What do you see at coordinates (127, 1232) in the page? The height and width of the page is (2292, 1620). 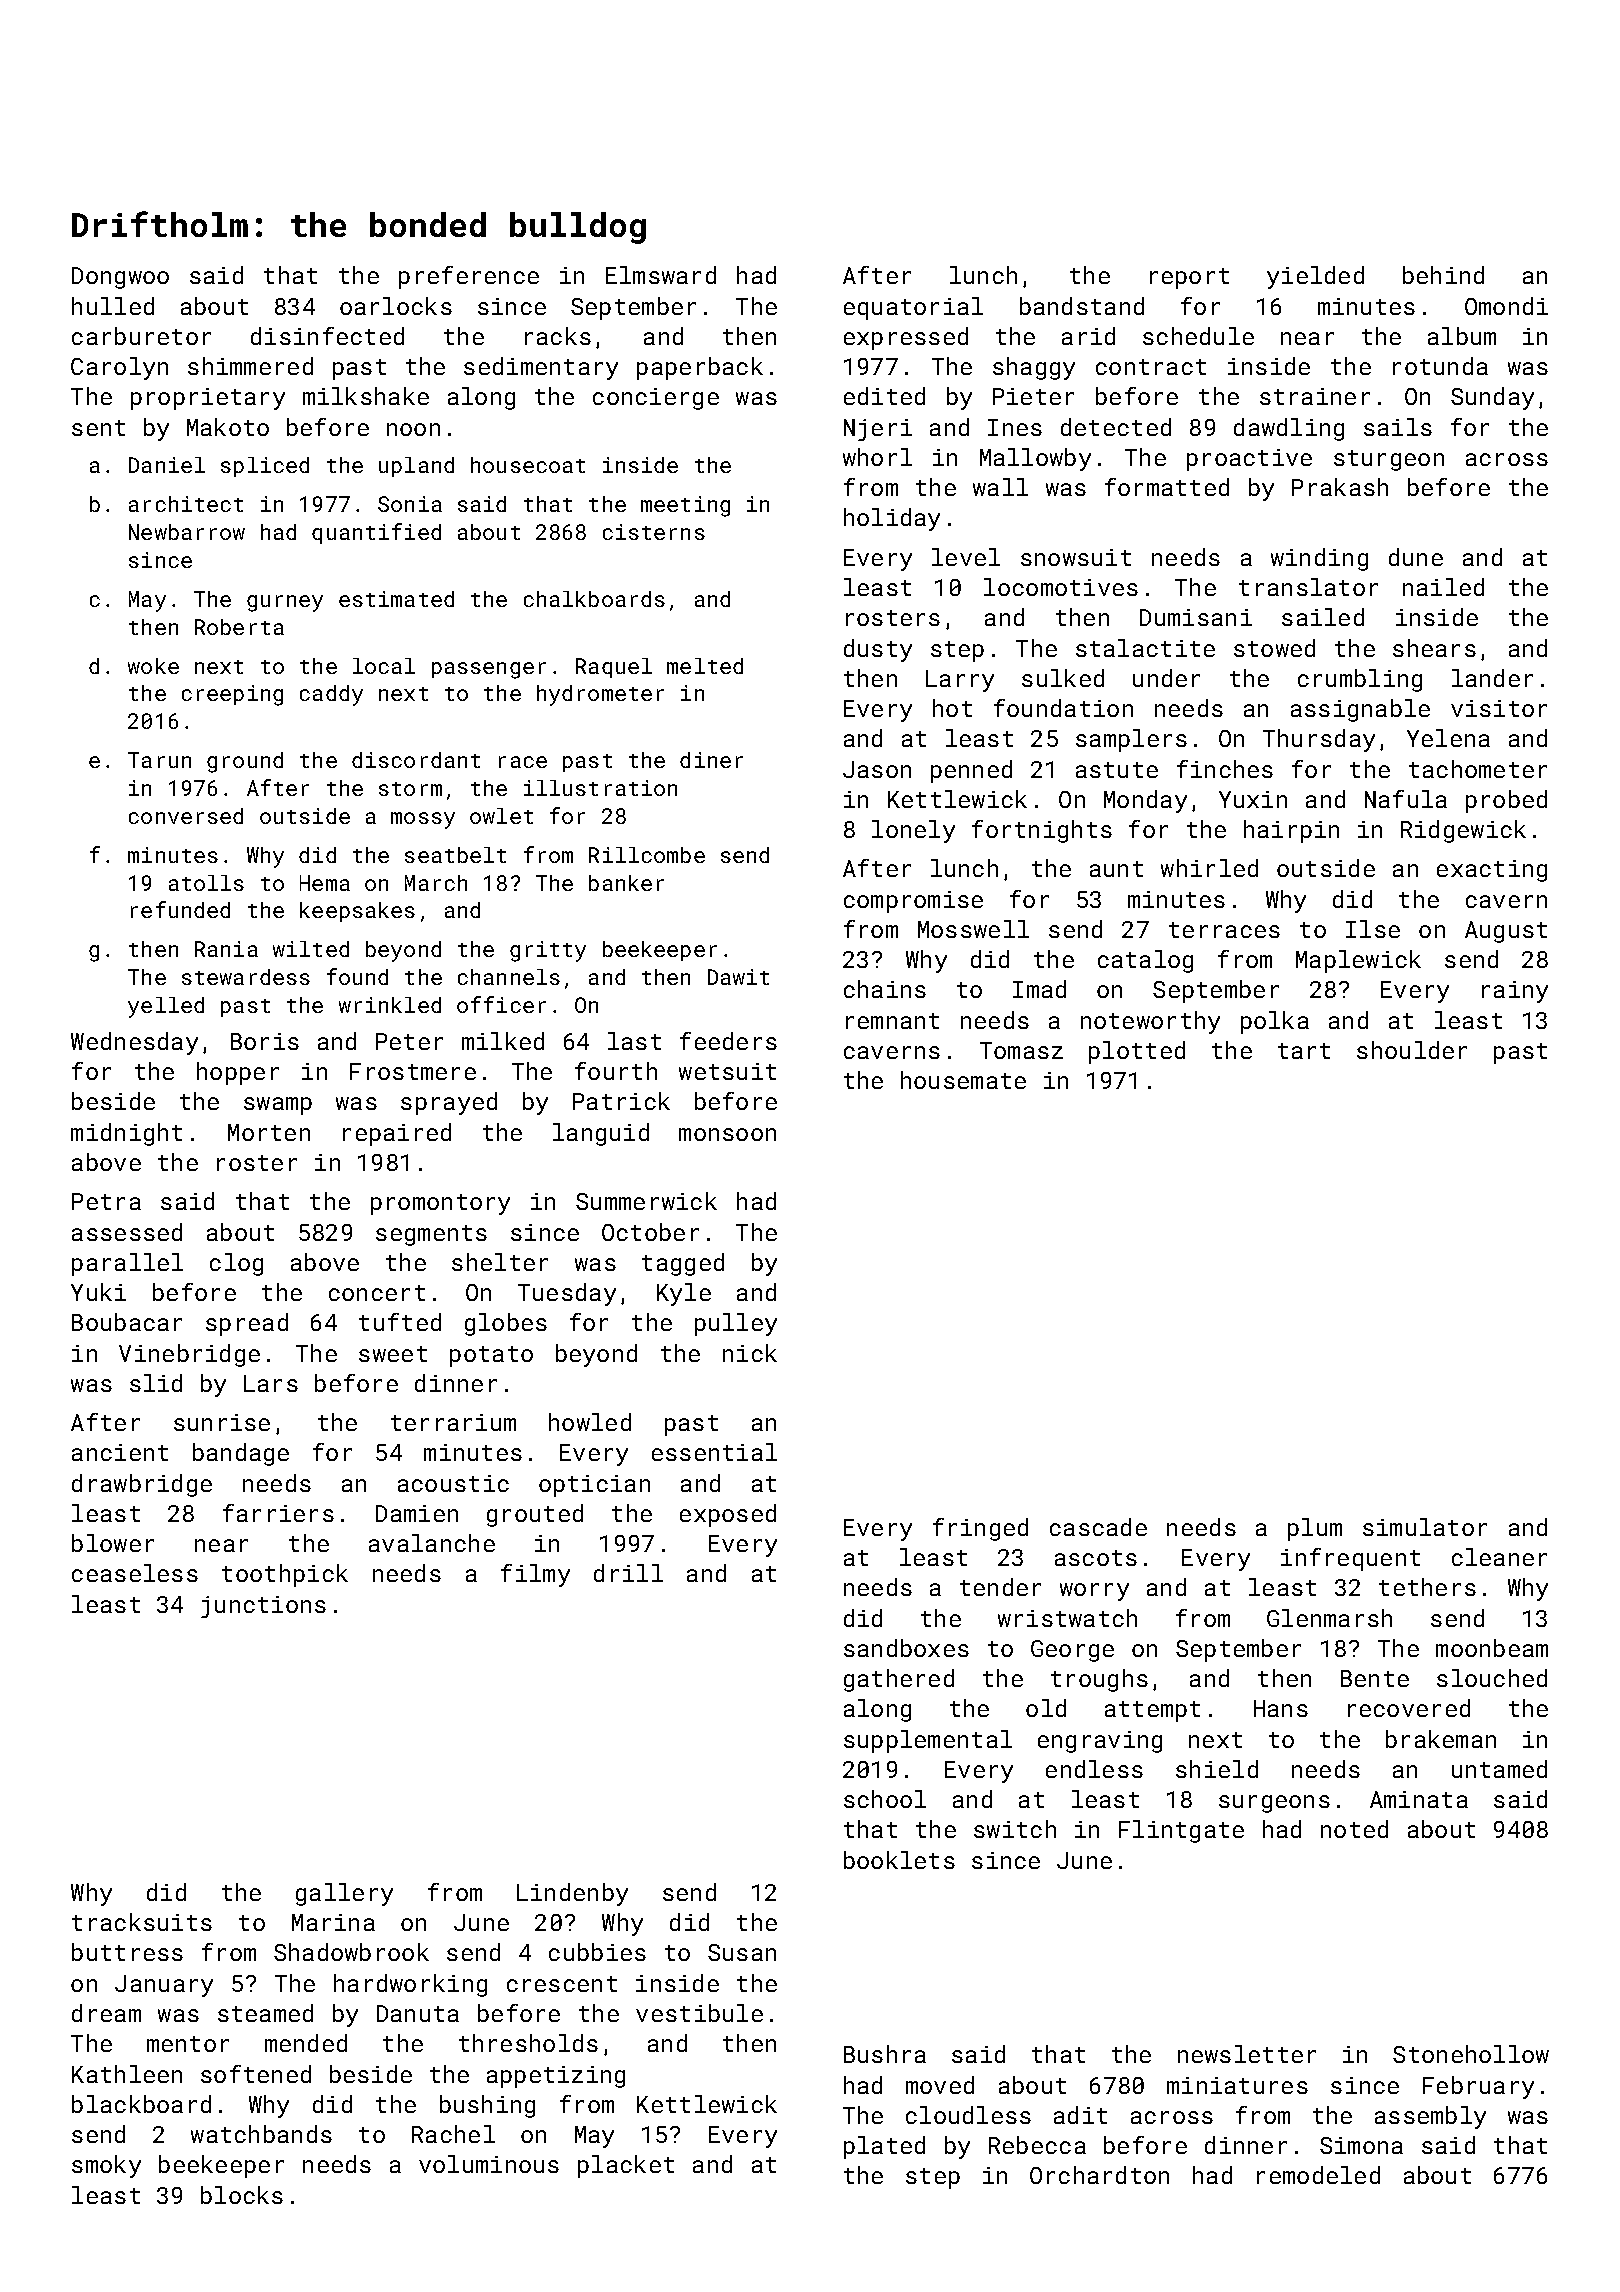 I see `assessed` at bounding box center [127, 1232].
